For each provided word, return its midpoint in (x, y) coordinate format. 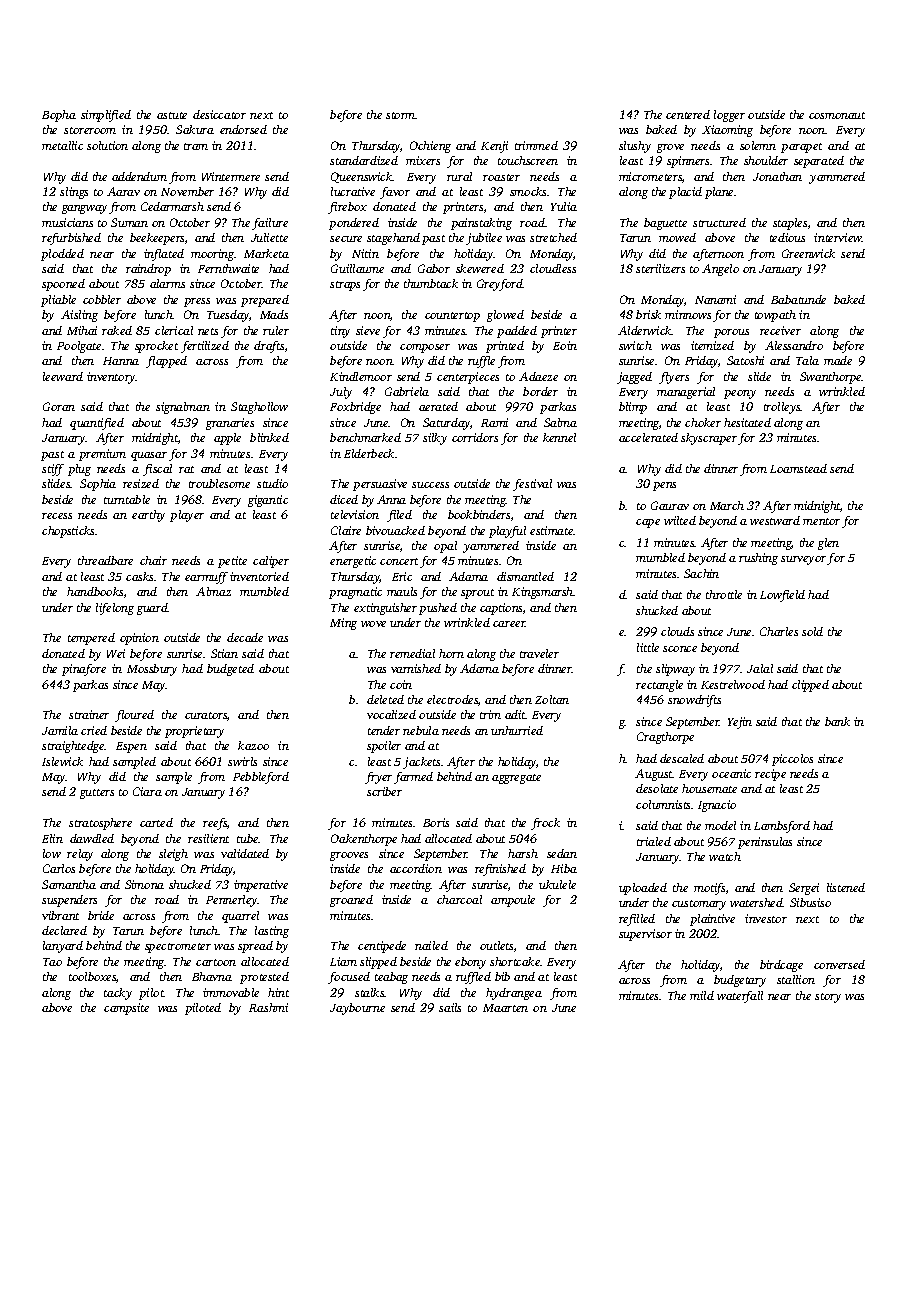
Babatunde (798, 299)
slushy (635, 147)
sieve (368, 330)
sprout (477, 594)
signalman (183, 408)
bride (101, 915)
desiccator (219, 114)
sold (812, 631)
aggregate (516, 779)
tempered (91, 639)
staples (790, 224)
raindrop (148, 270)
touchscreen (528, 160)
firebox (347, 208)
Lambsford (782, 827)
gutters (97, 794)
